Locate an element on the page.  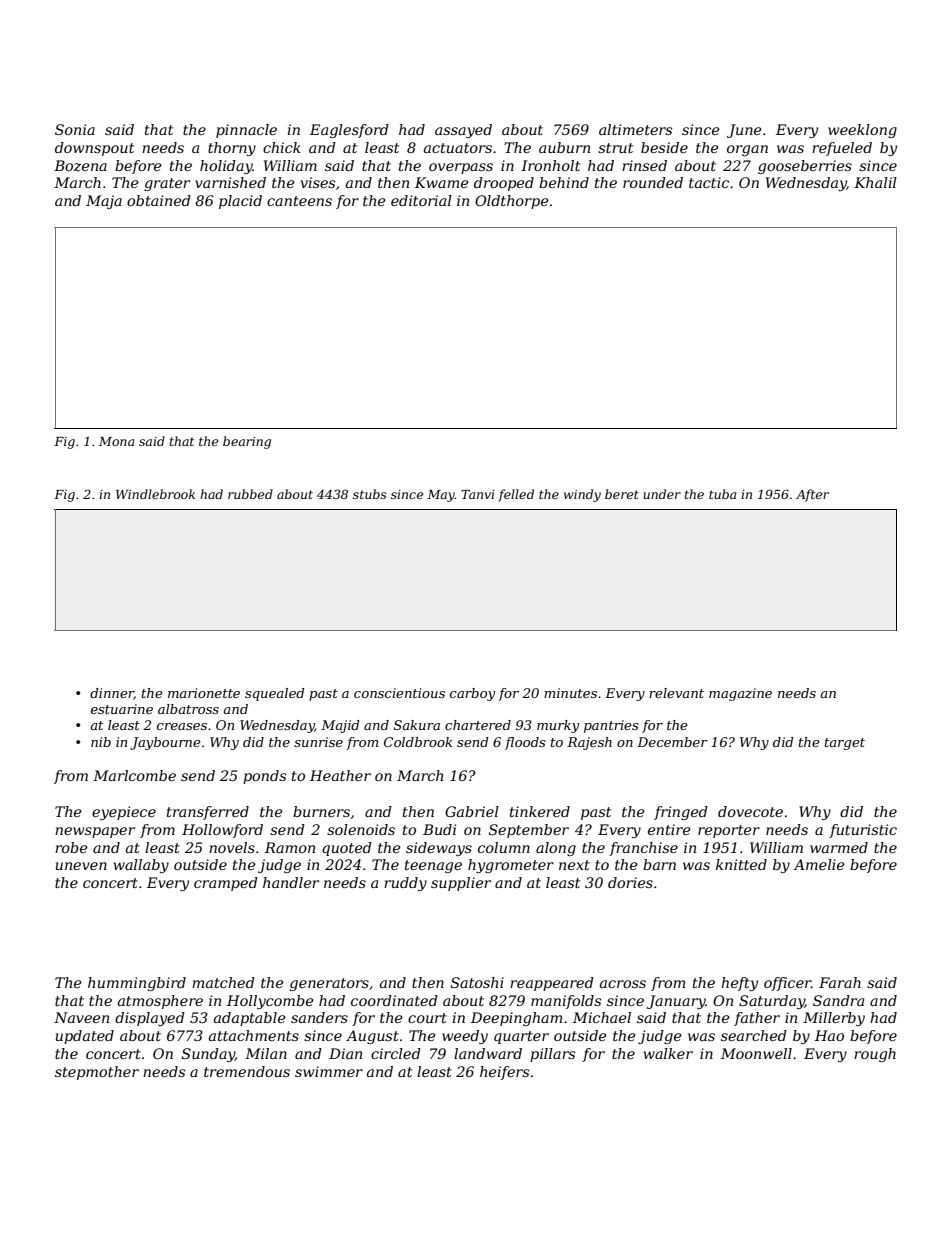
across is located at coordinates (623, 984).
